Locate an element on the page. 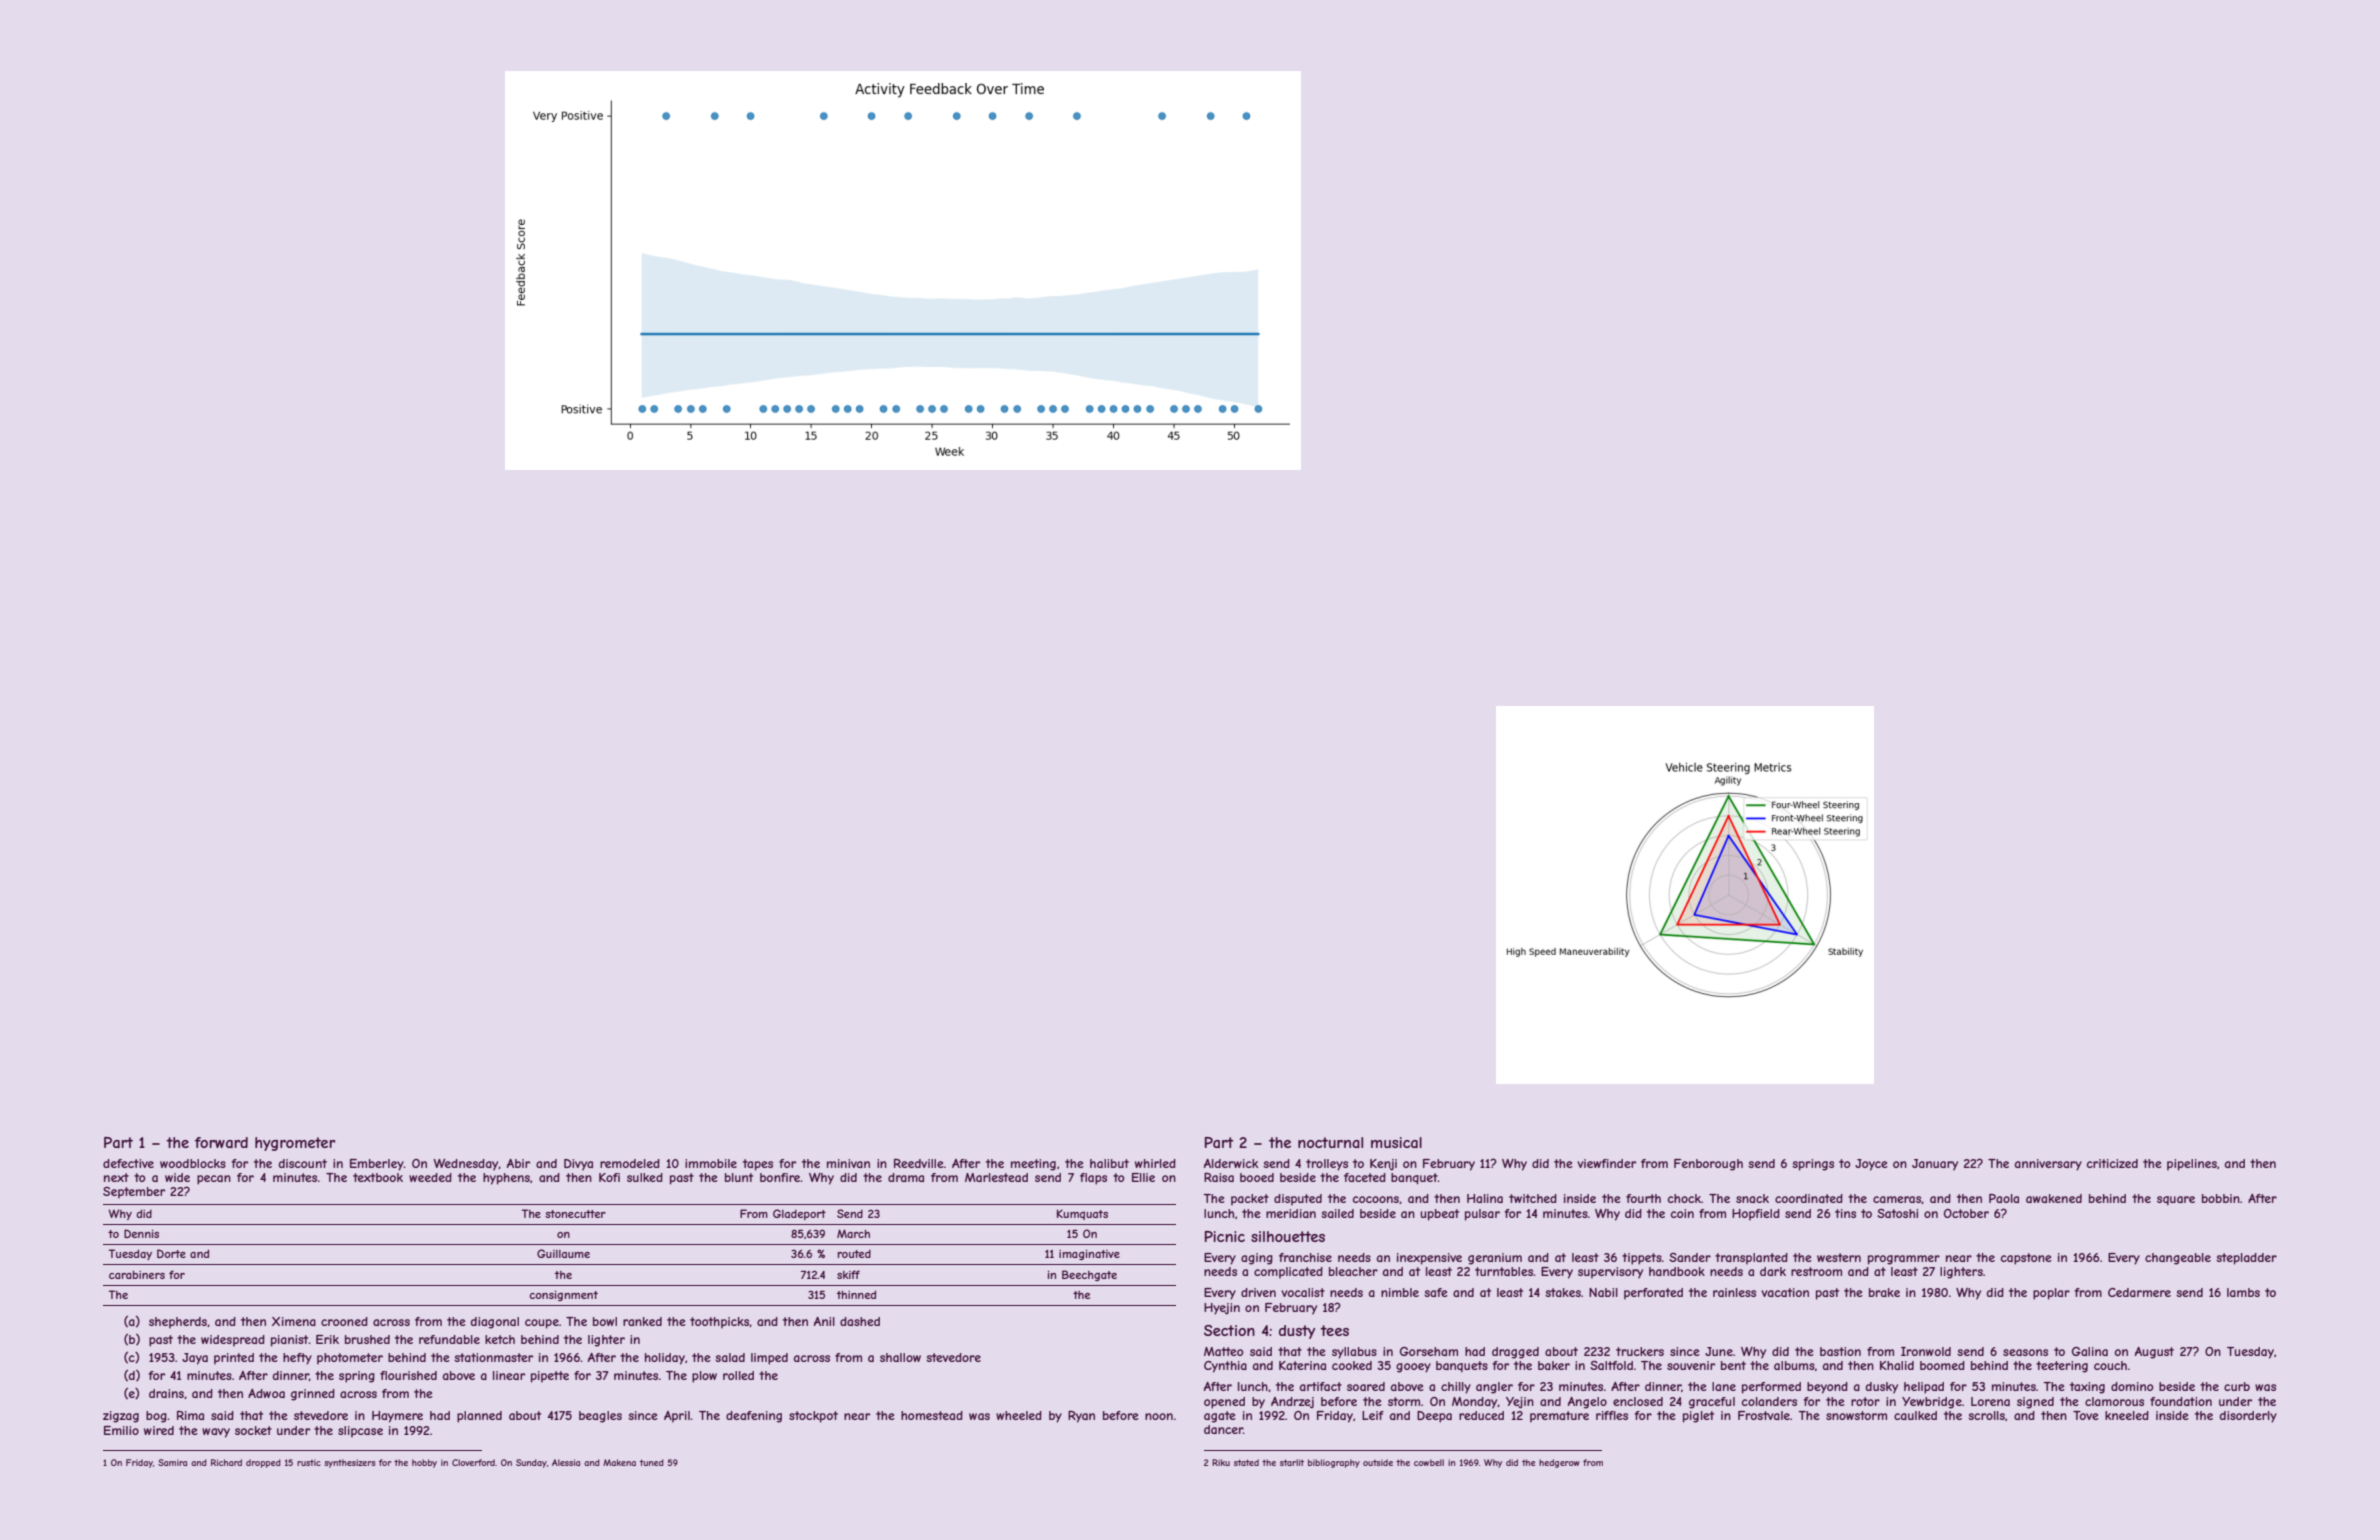  imaginative is located at coordinates (1089, 1255).
